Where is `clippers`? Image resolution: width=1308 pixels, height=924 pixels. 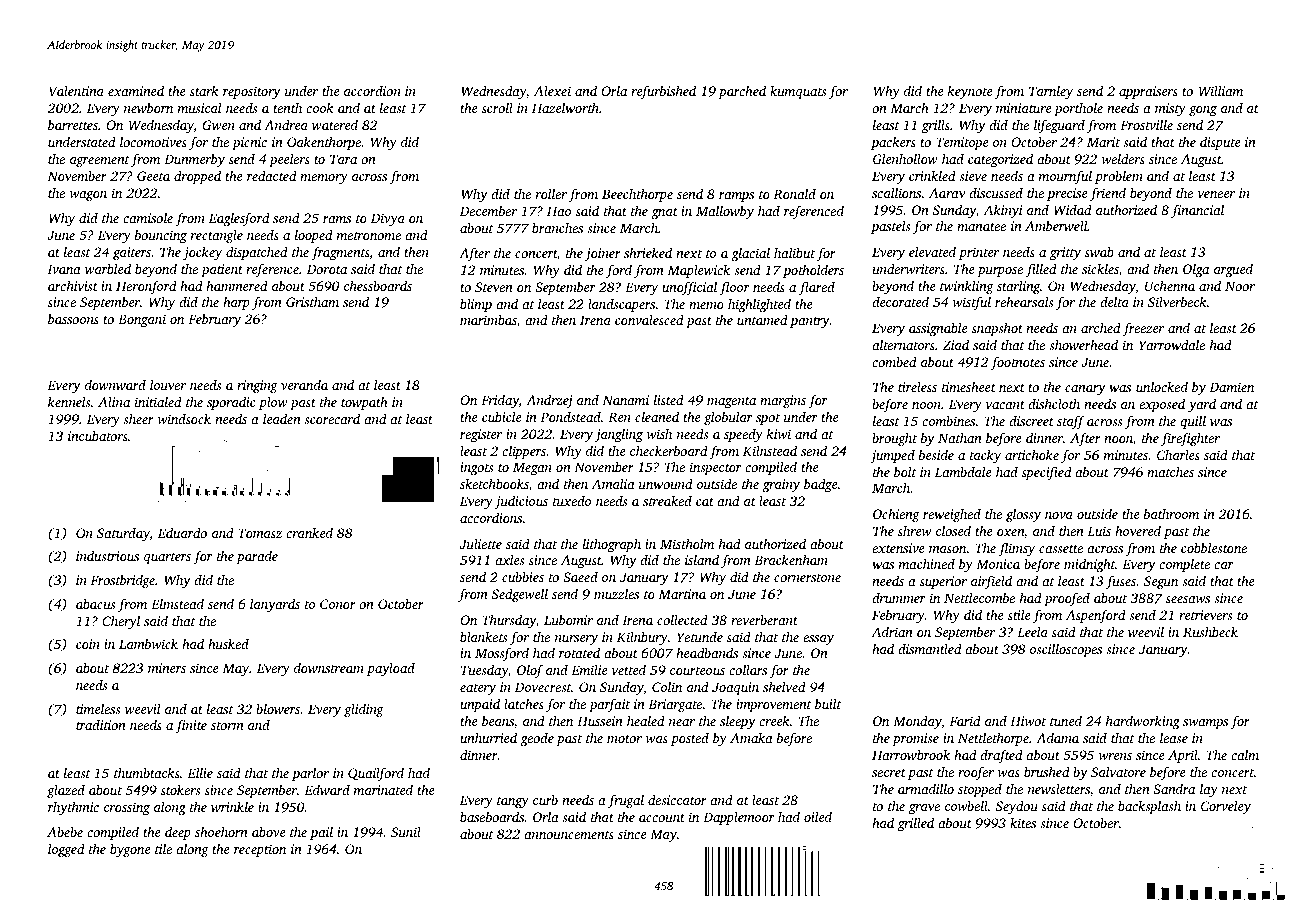 clippers is located at coordinates (524, 452).
